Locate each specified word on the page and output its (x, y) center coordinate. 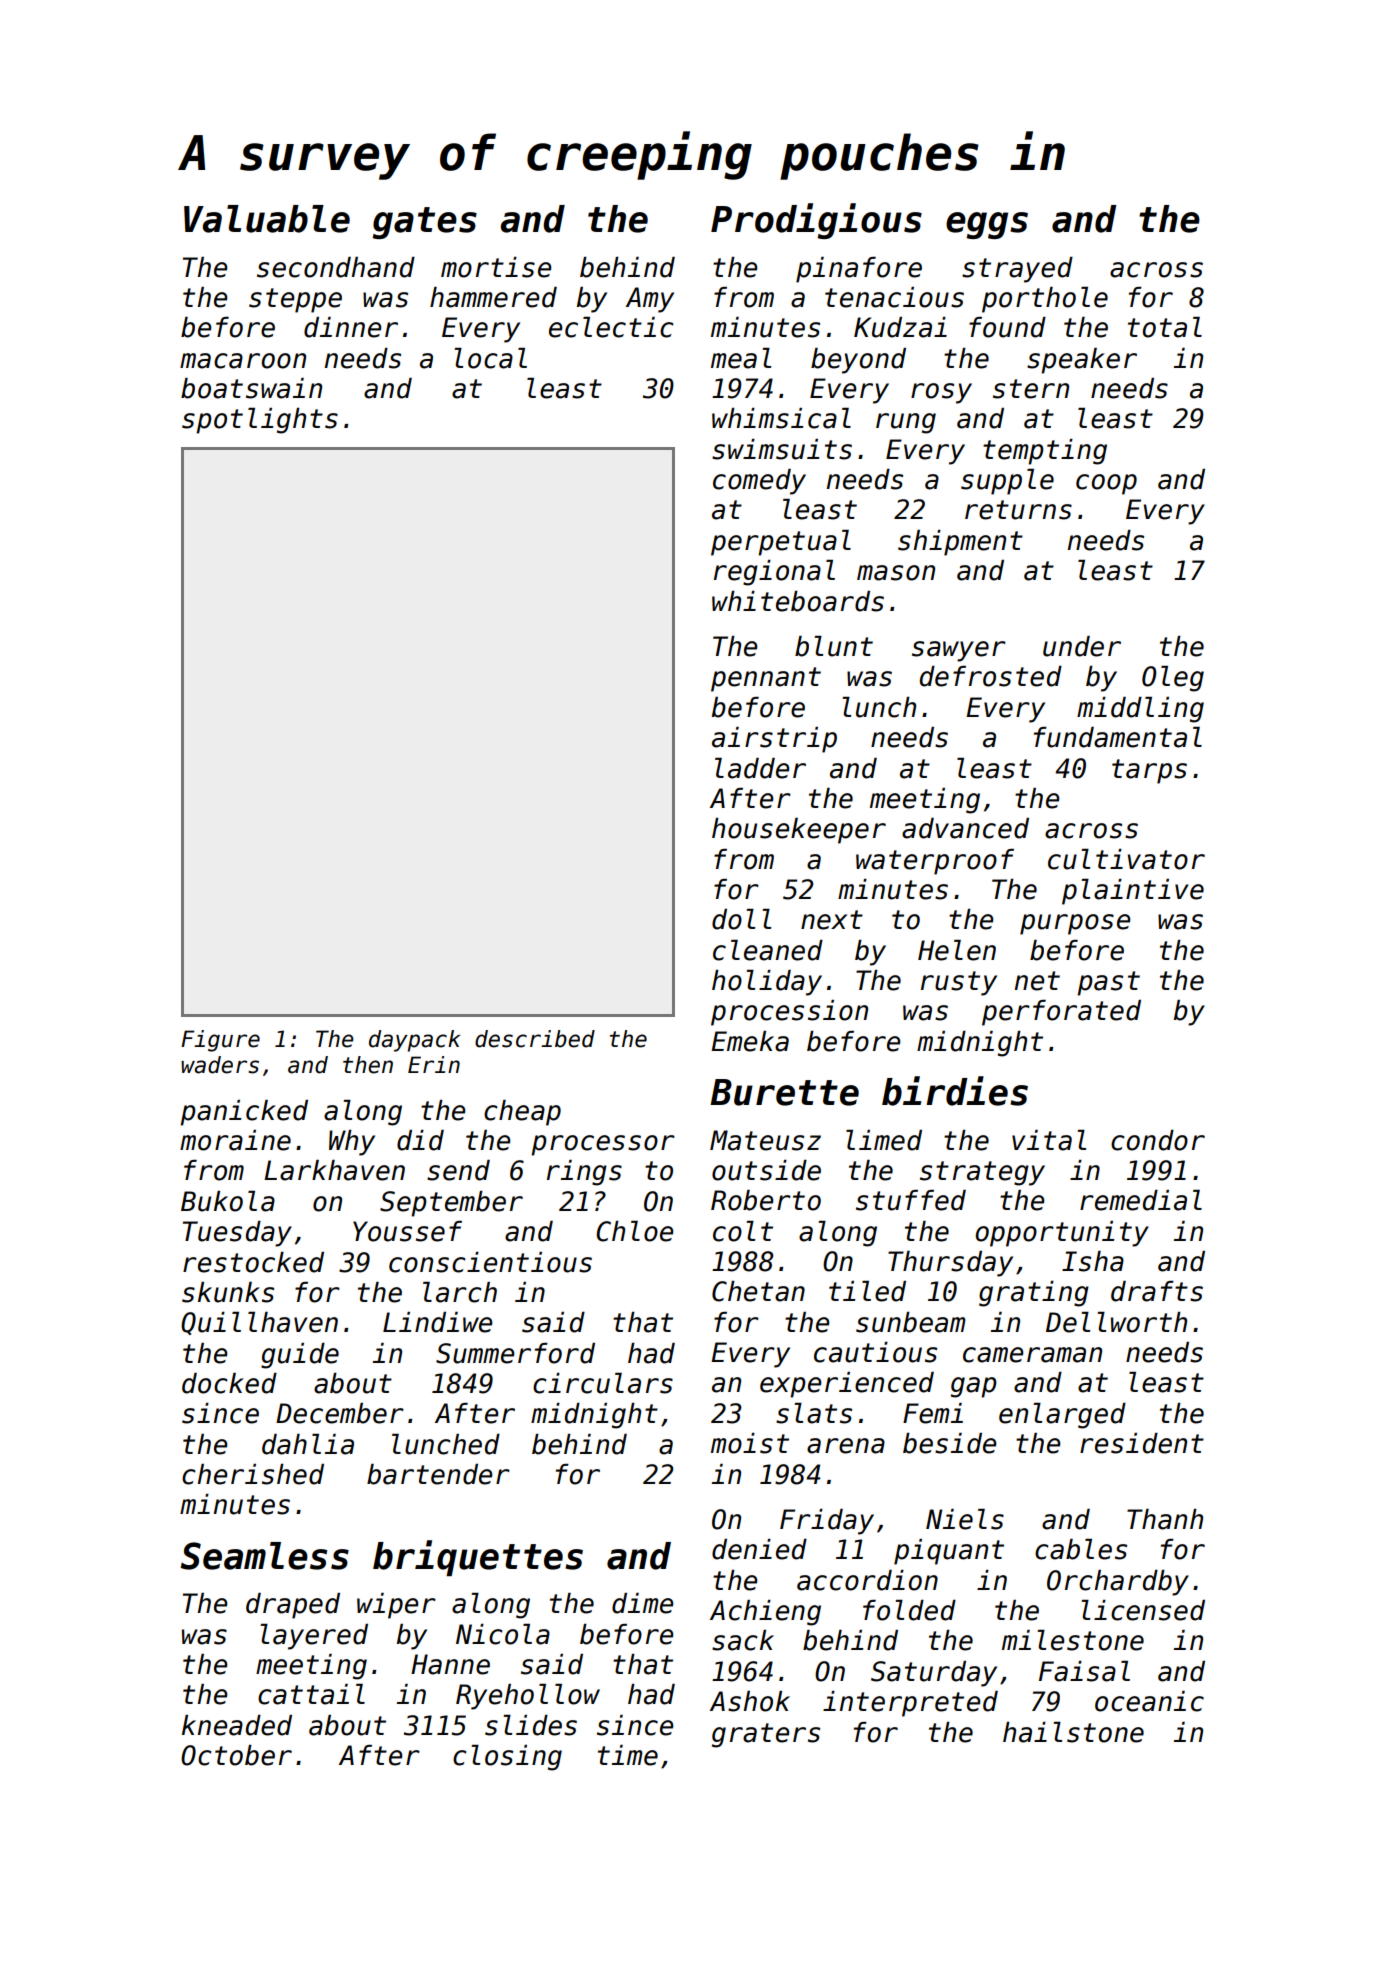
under (1082, 646)
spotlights (260, 421)
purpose (1075, 924)
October (236, 1755)
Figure (220, 1041)
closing (507, 1758)
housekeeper (799, 831)
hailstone (1073, 1732)
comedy (759, 482)
